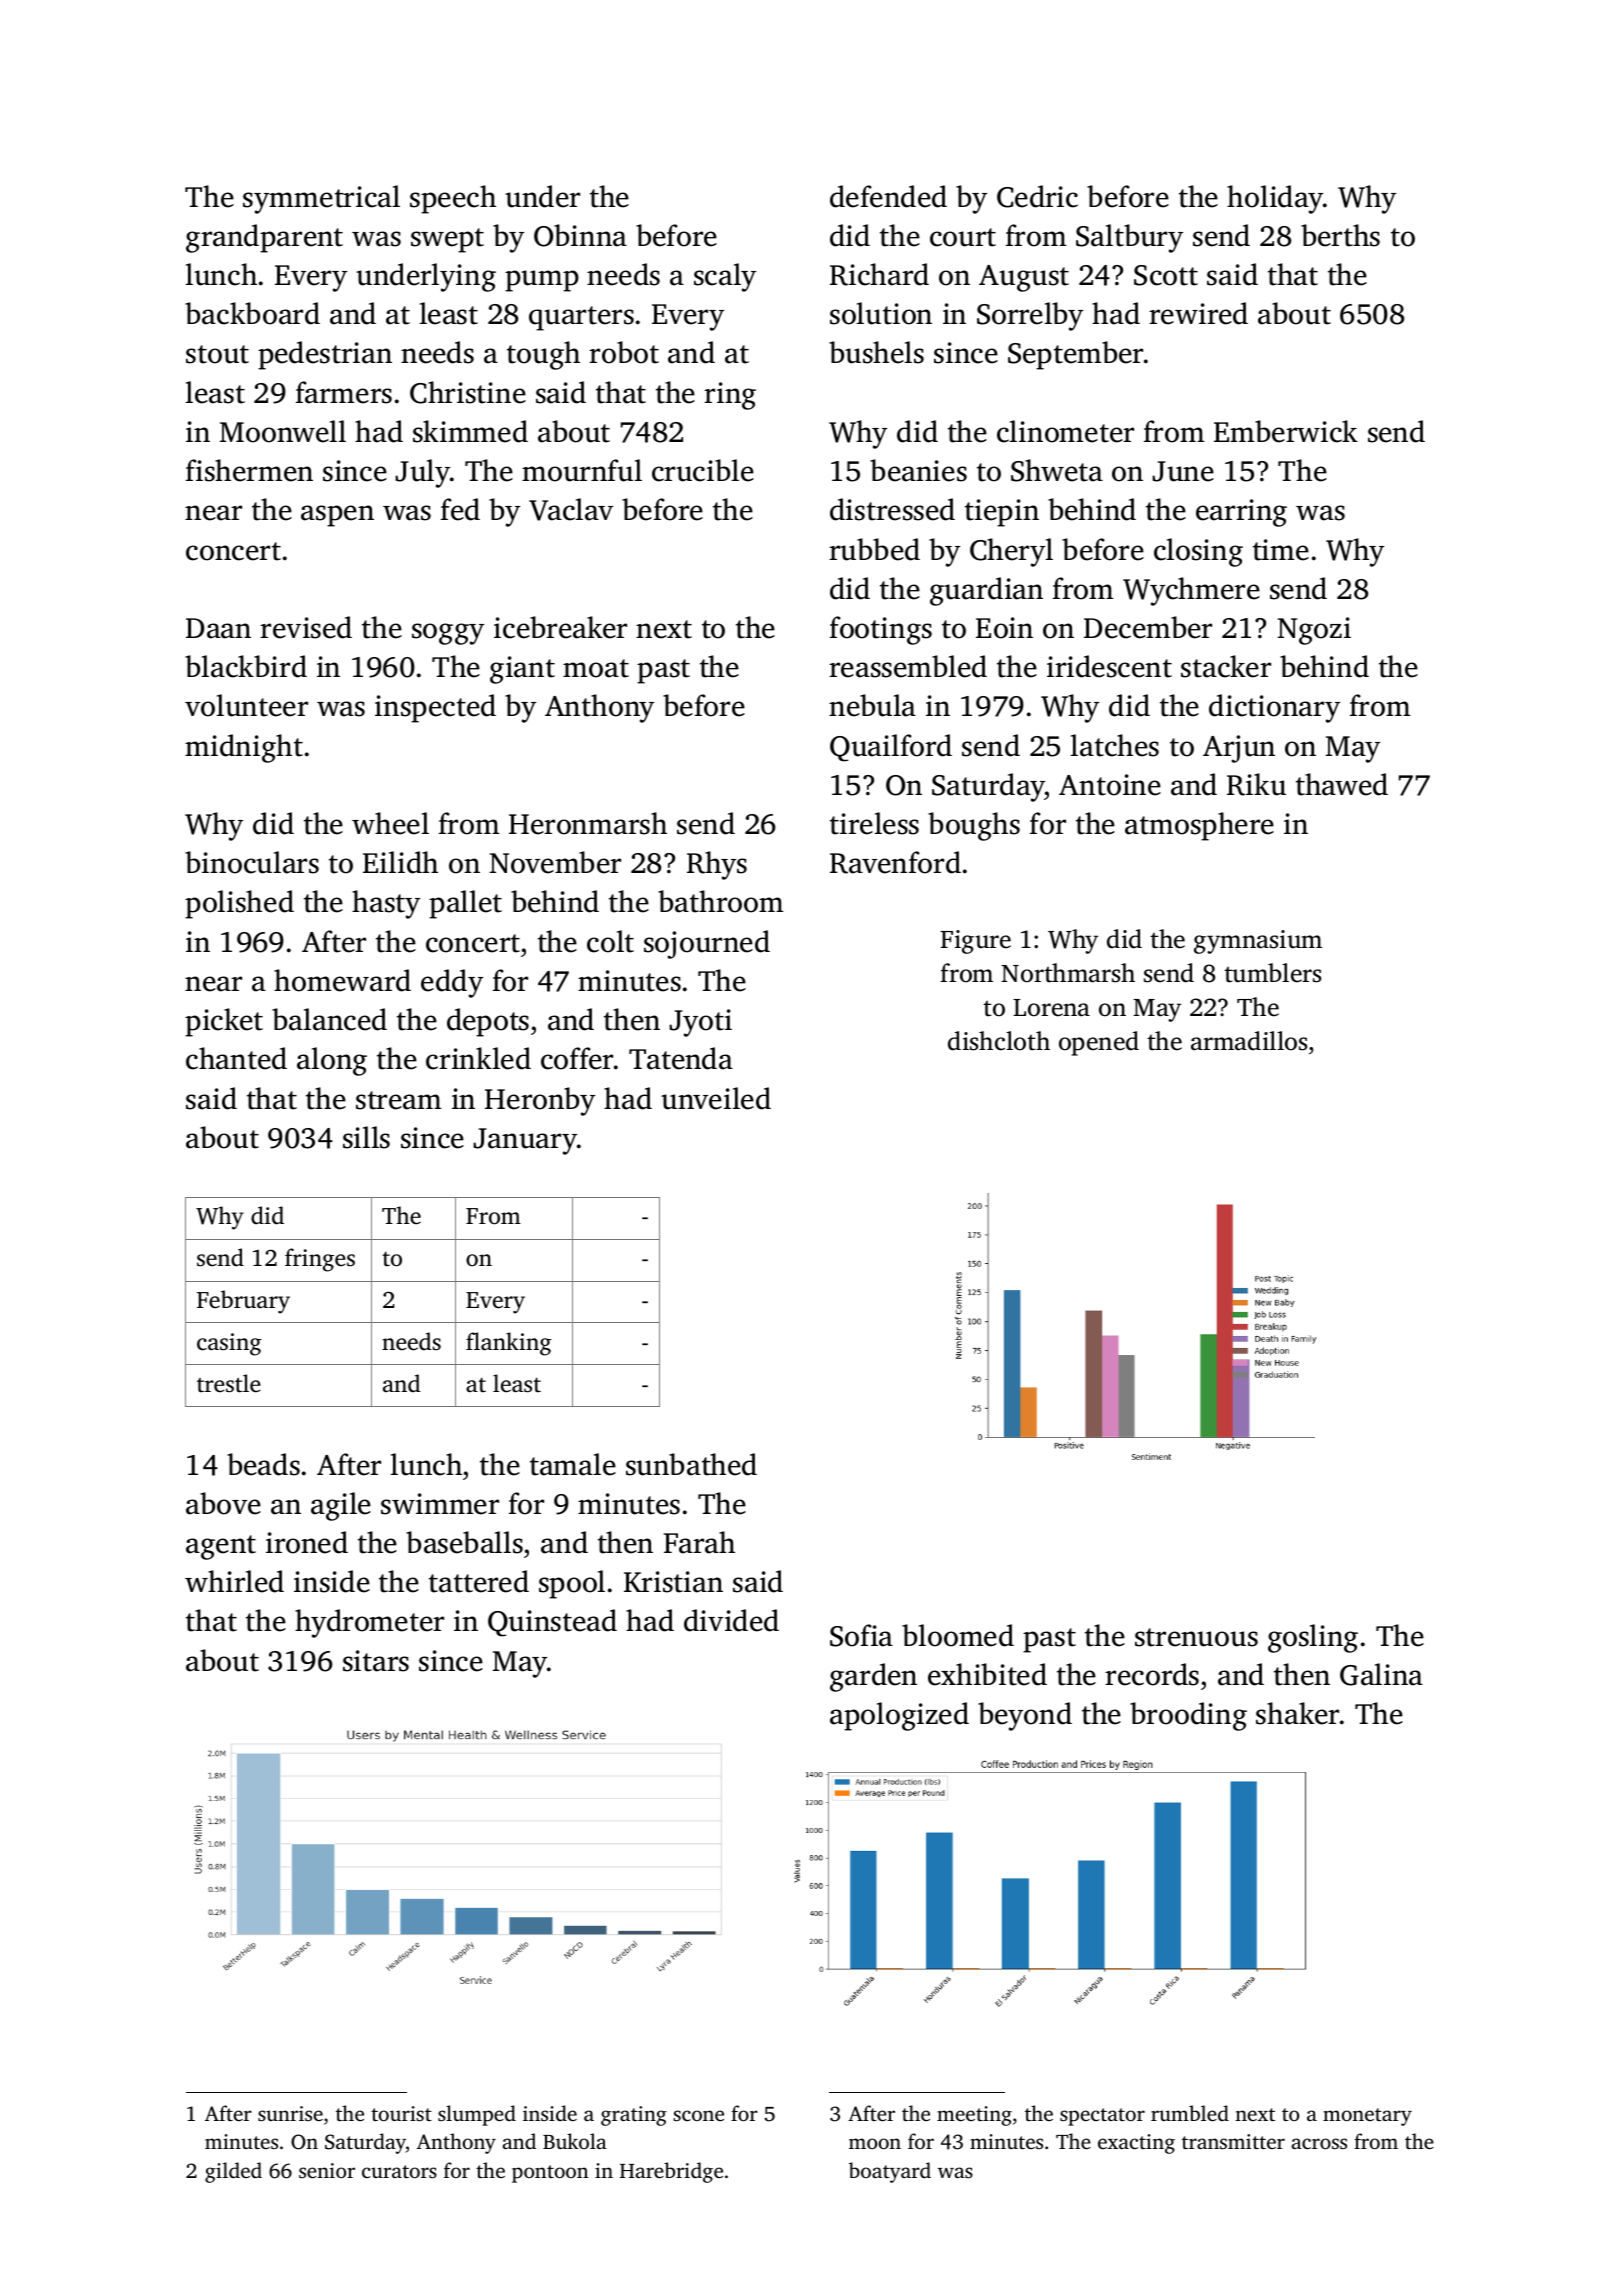  I want to click on Shweta, so click(1057, 470).
